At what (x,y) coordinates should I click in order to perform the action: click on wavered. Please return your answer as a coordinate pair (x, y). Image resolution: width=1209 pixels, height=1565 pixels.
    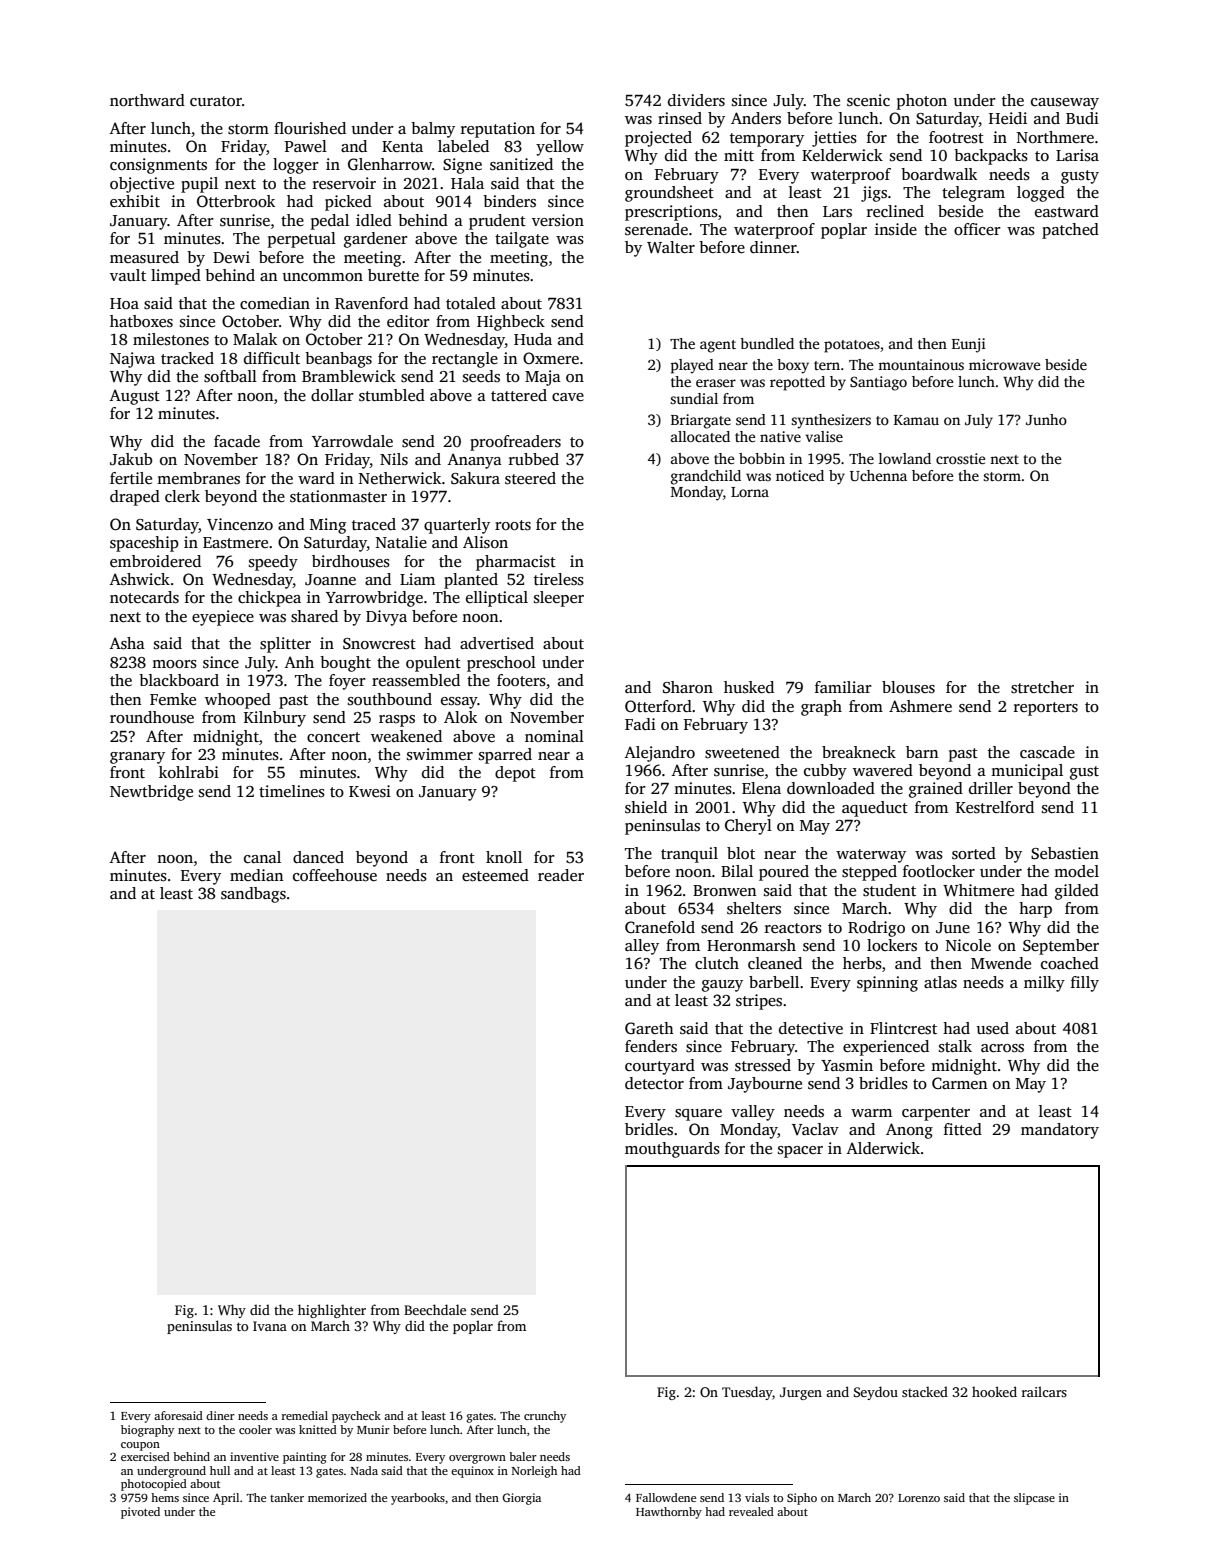
    Looking at the image, I should click on (883, 770).
